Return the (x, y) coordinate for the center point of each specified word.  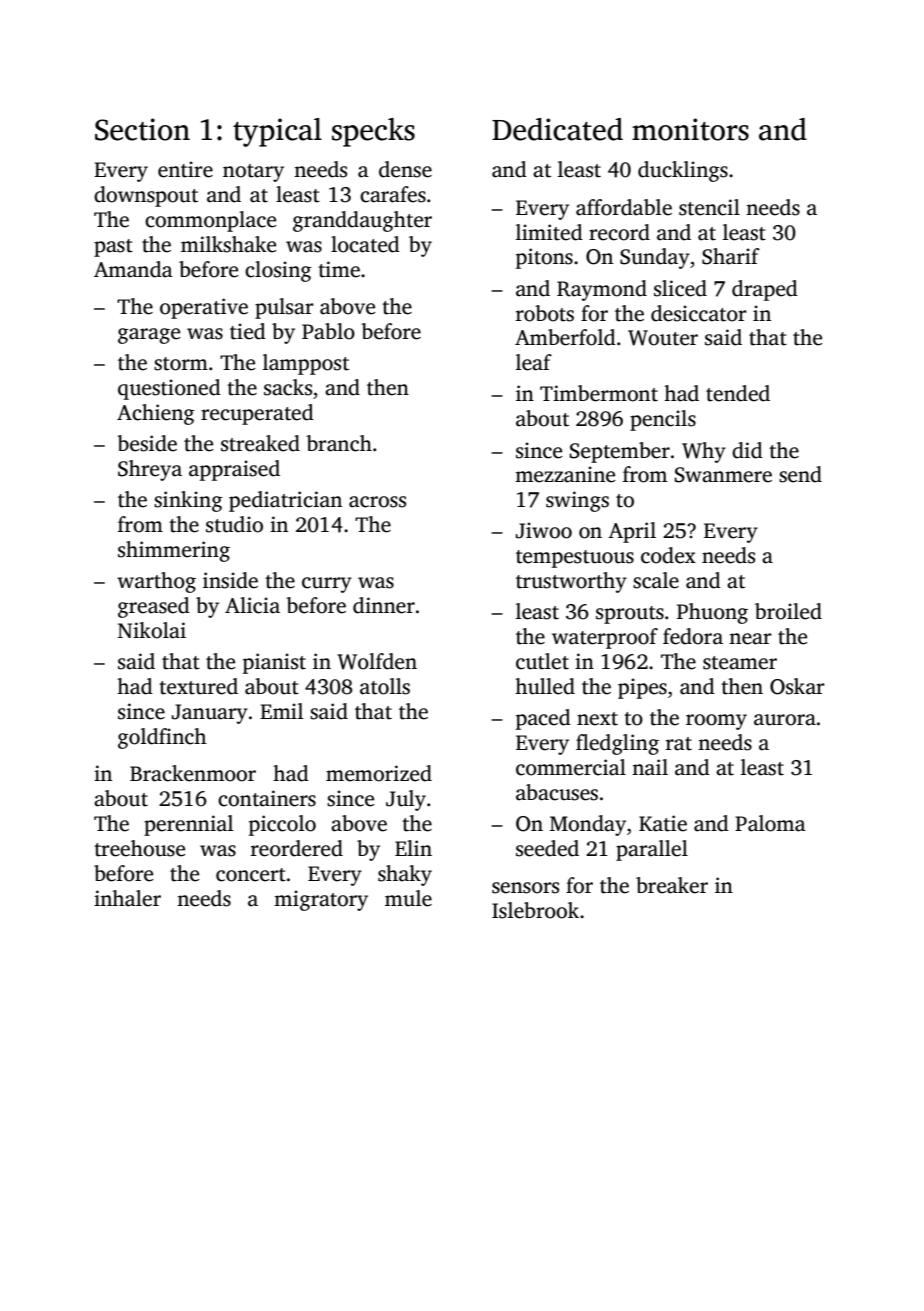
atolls (385, 686)
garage (149, 336)
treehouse (139, 848)
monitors (690, 129)
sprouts (630, 615)
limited (549, 232)
